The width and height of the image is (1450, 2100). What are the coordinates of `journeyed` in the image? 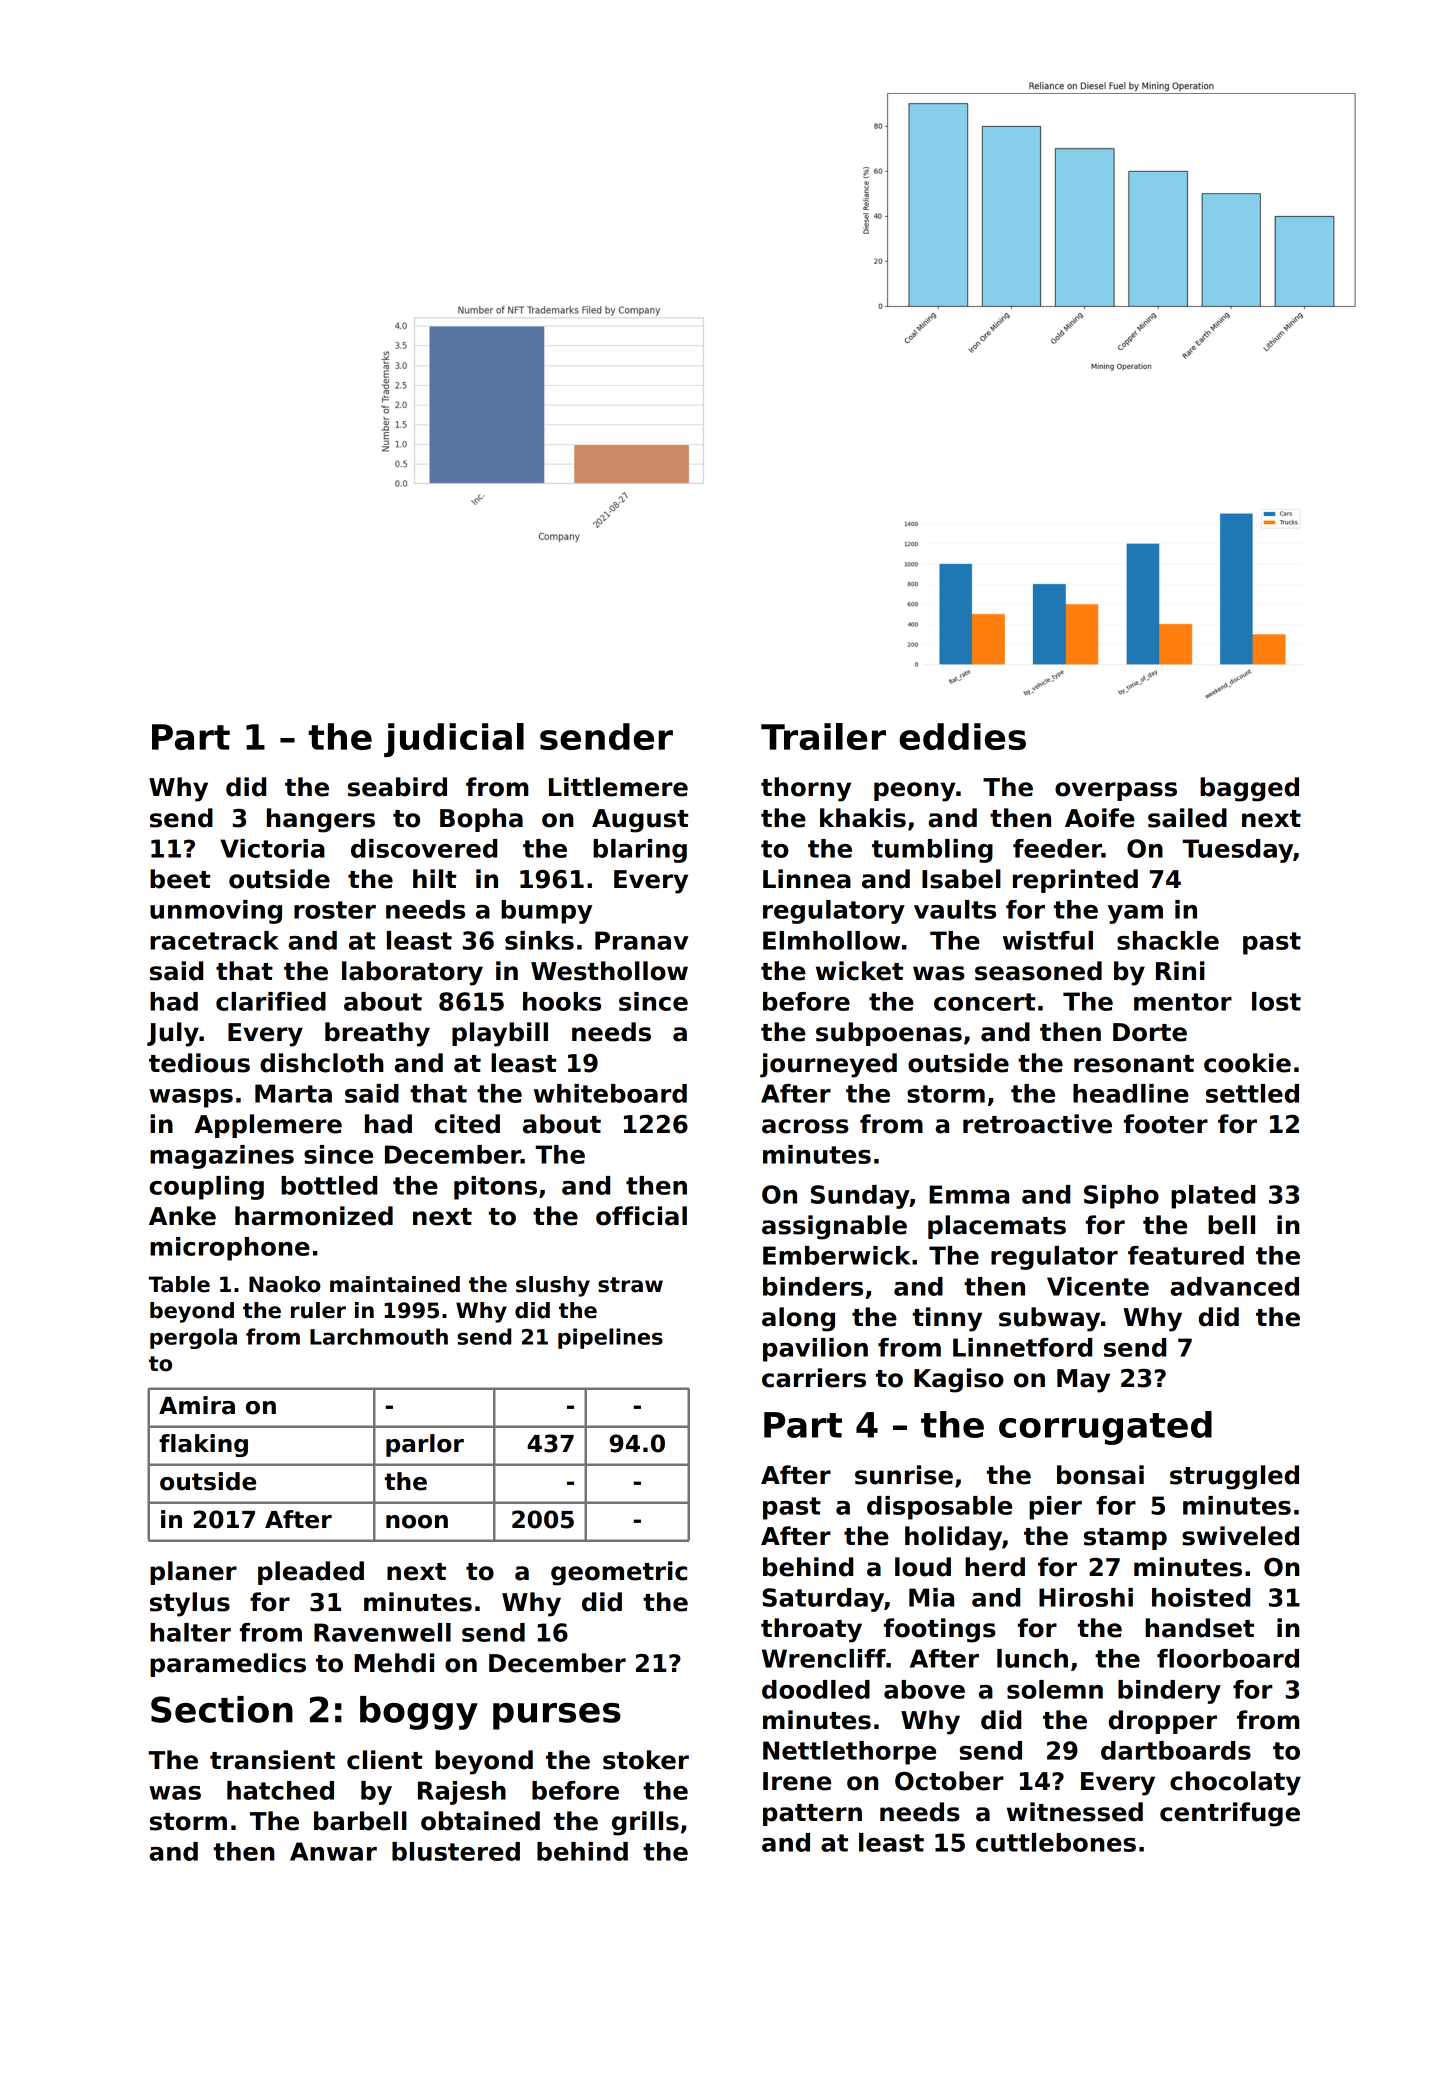 It's located at (828, 1065).
